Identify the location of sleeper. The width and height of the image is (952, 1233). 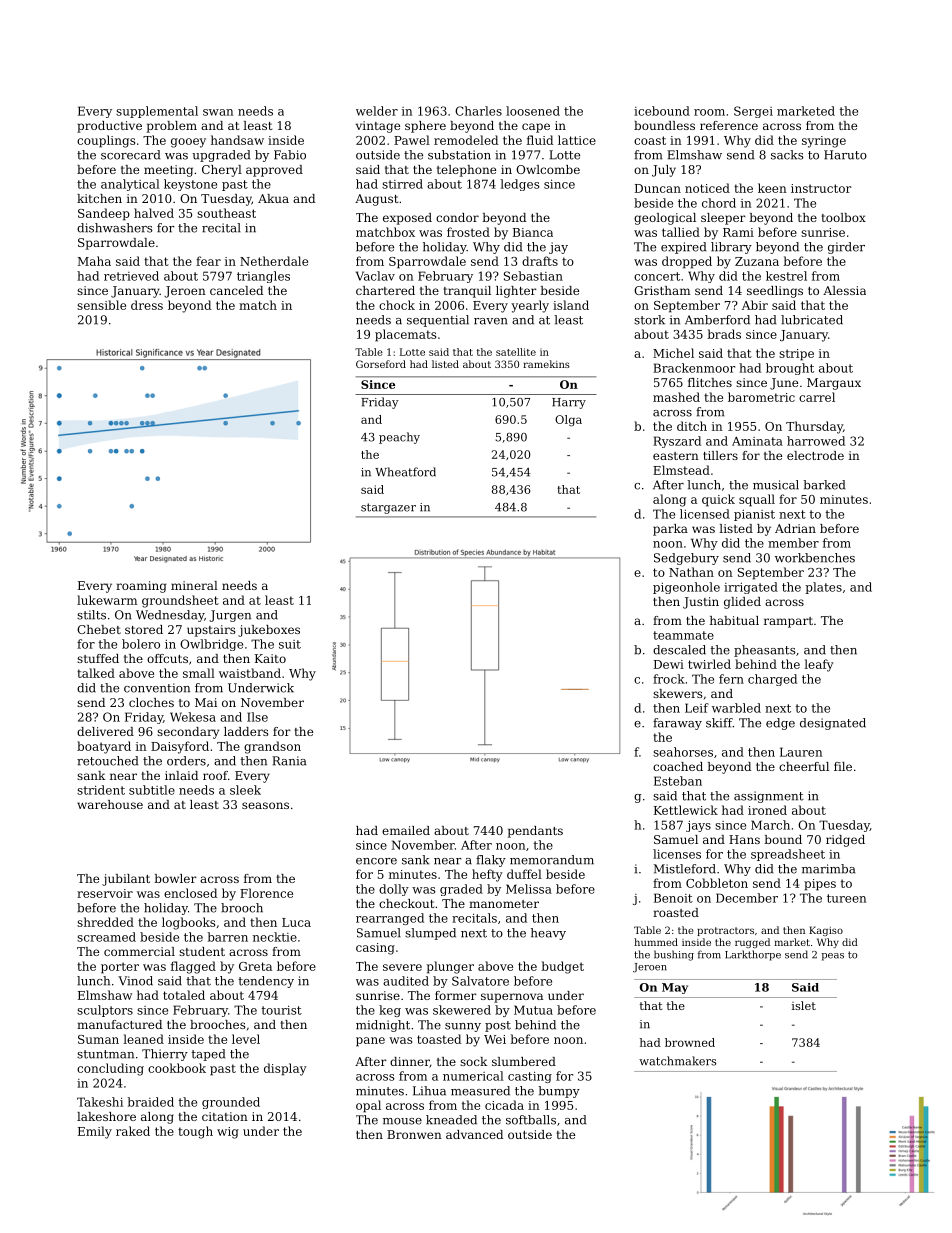
(723, 219).
